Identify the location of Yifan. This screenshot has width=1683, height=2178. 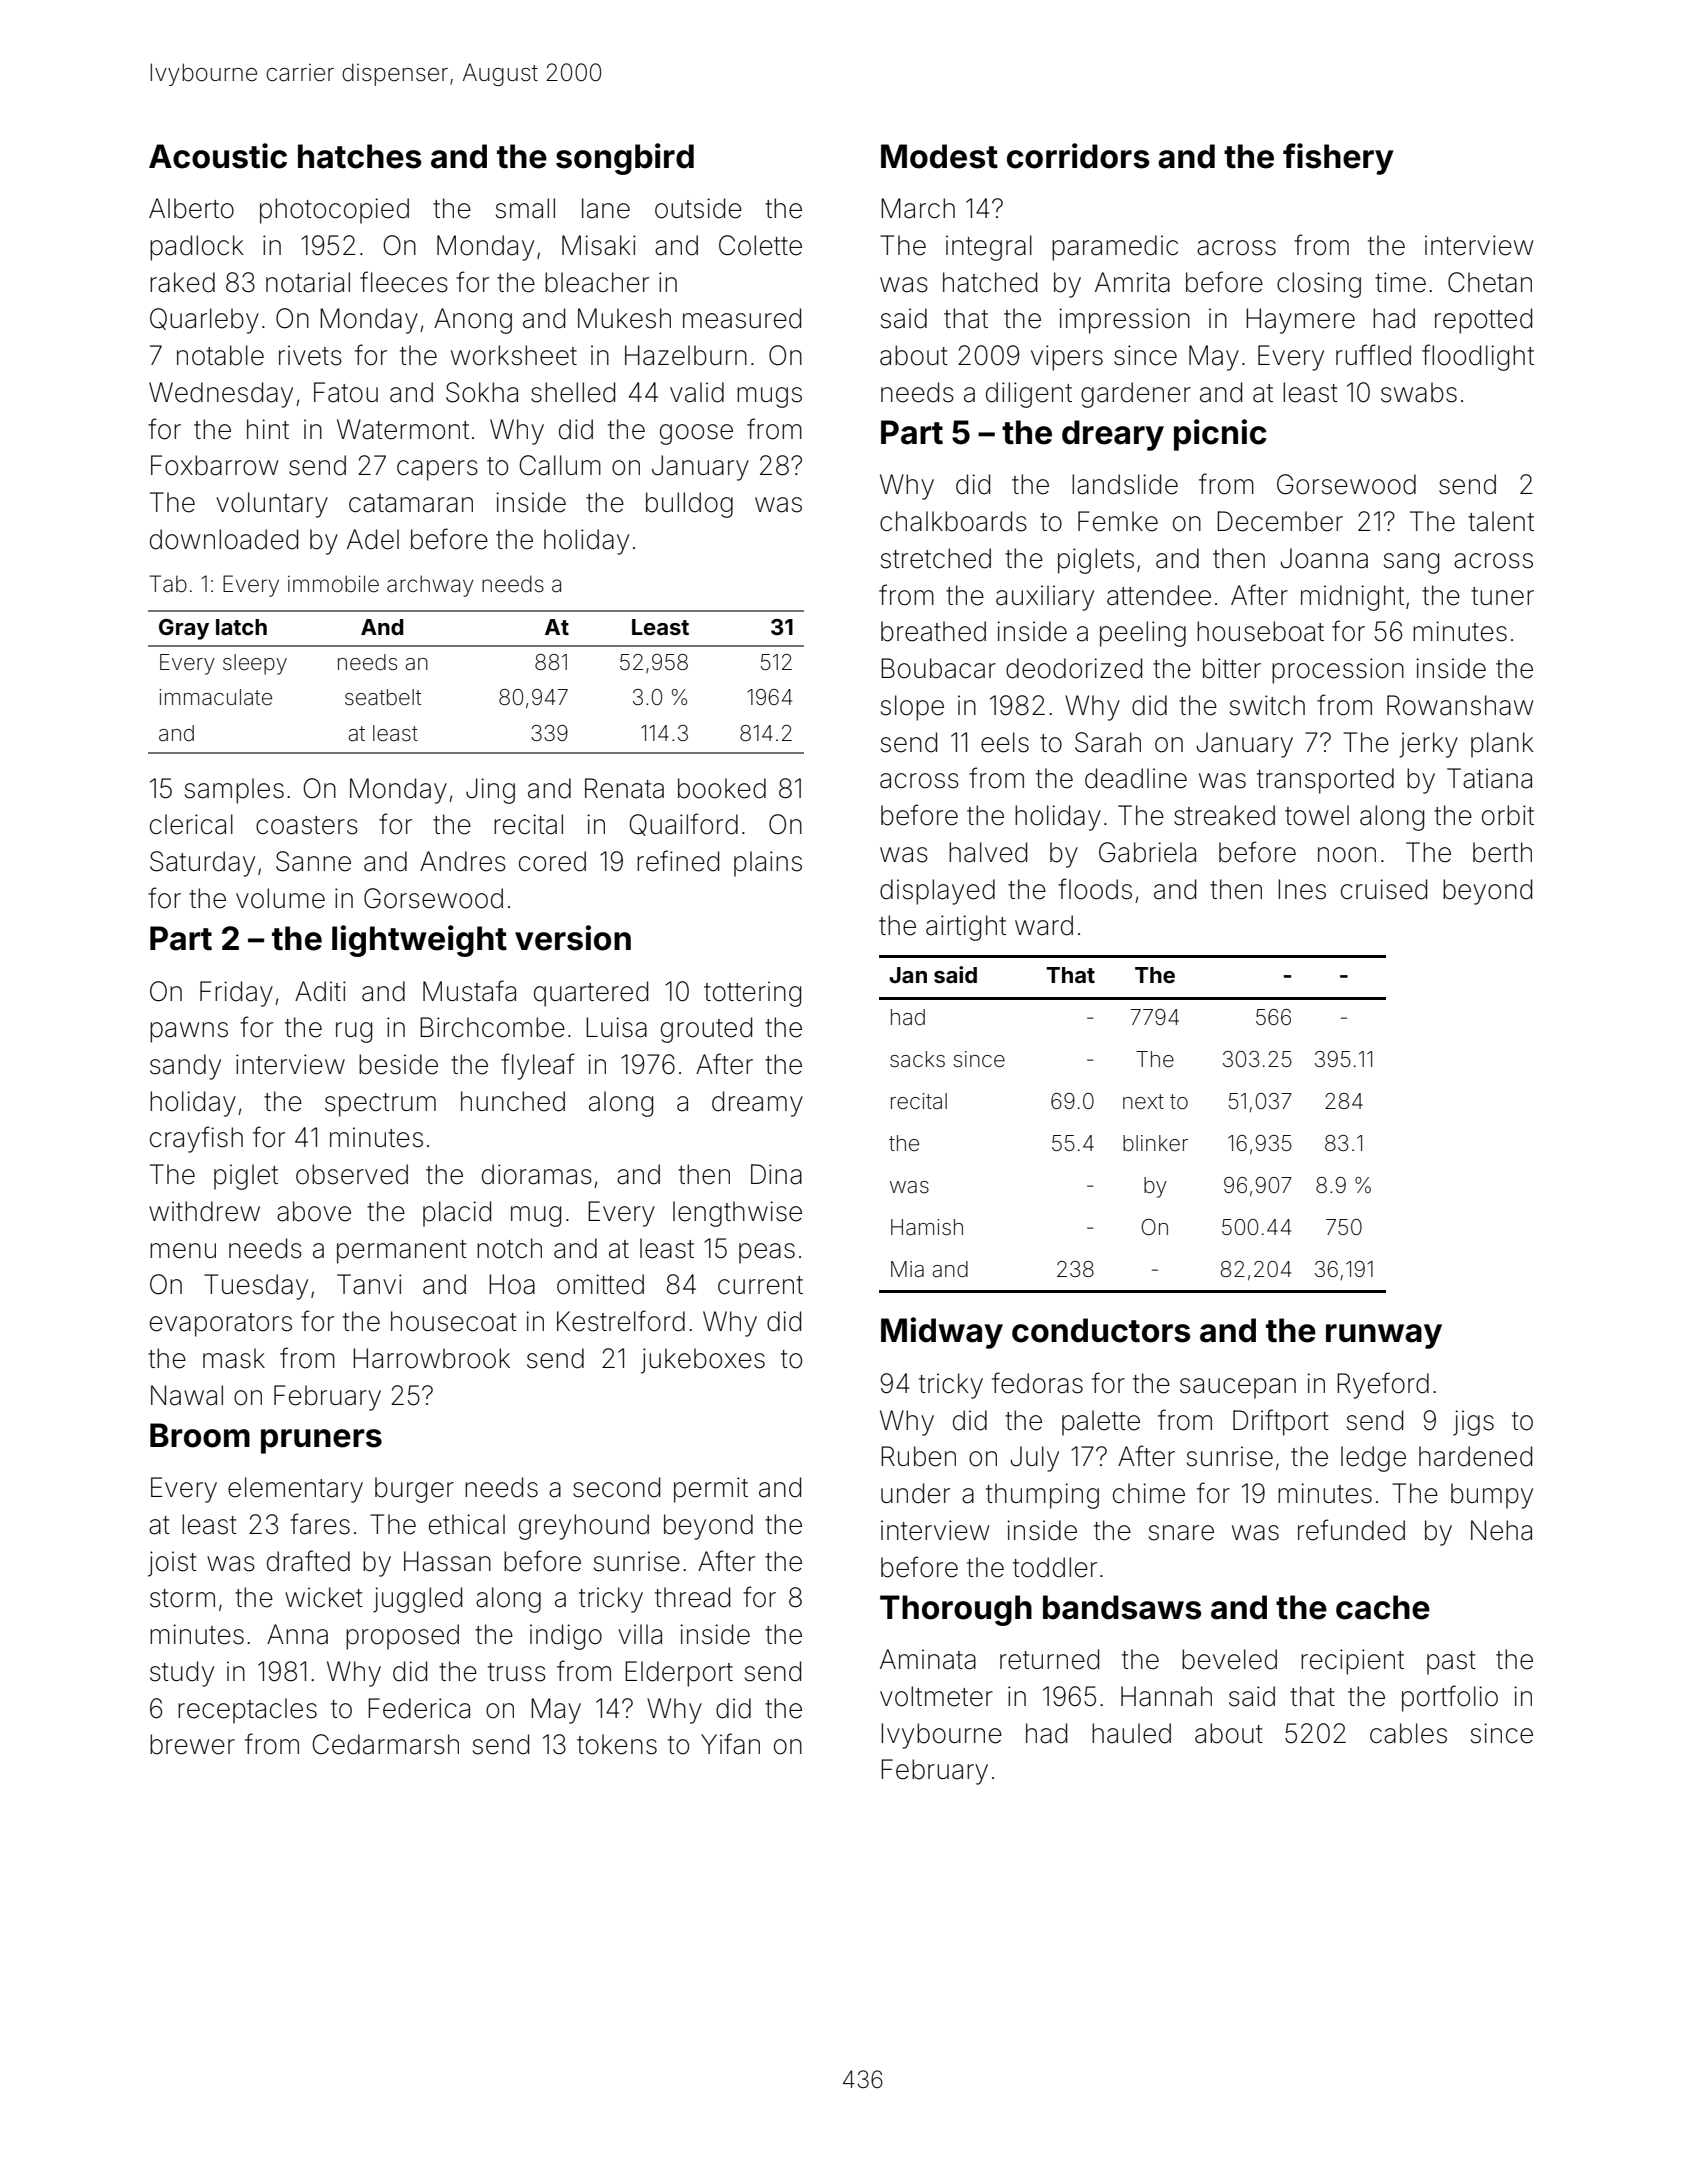
(730, 1744).
